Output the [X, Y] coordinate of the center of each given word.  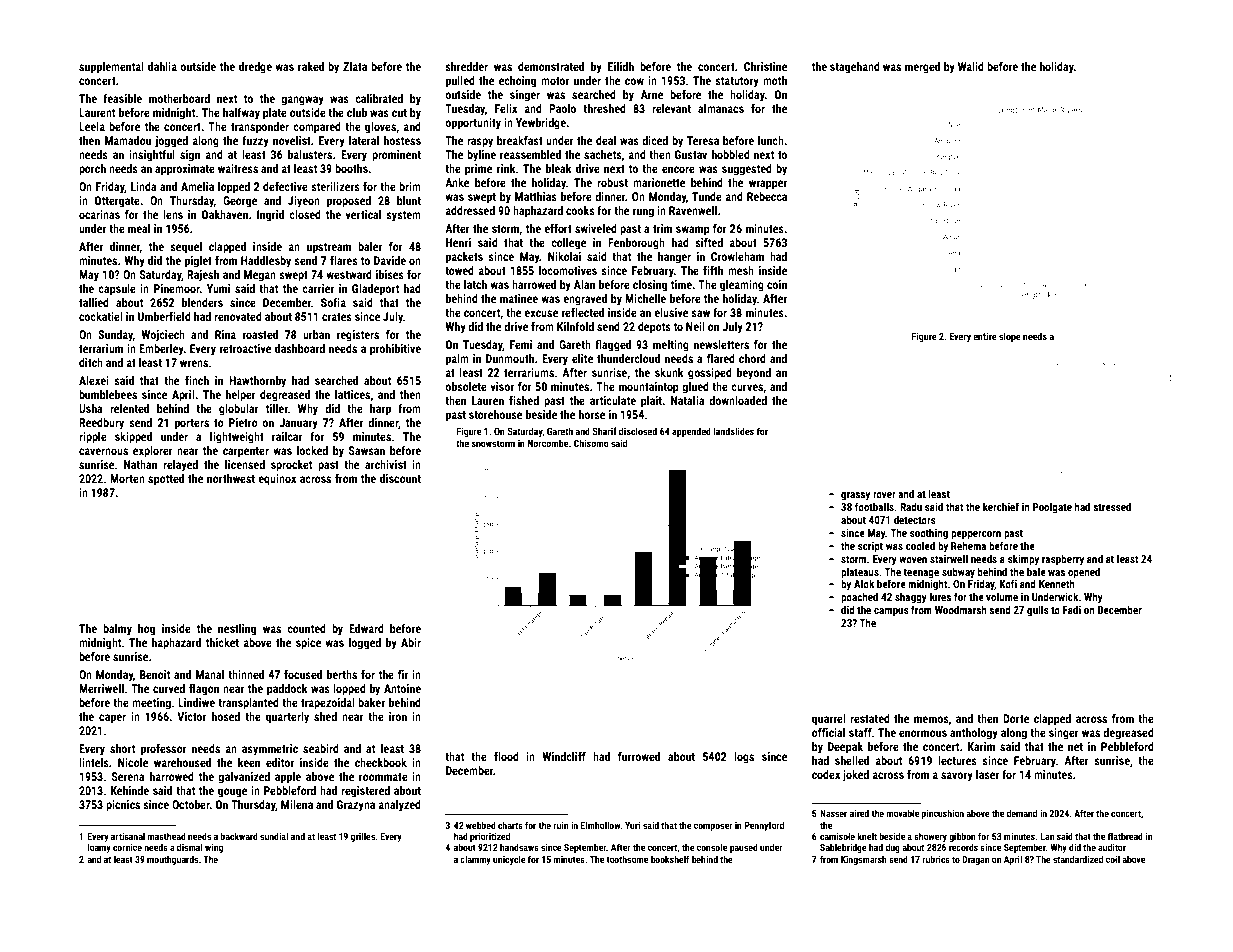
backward [239, 836]
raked [311, 66]
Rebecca [767, 196]
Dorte [1016, 718]
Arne [652, 94]
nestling [237, 630]
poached [859, 598]
